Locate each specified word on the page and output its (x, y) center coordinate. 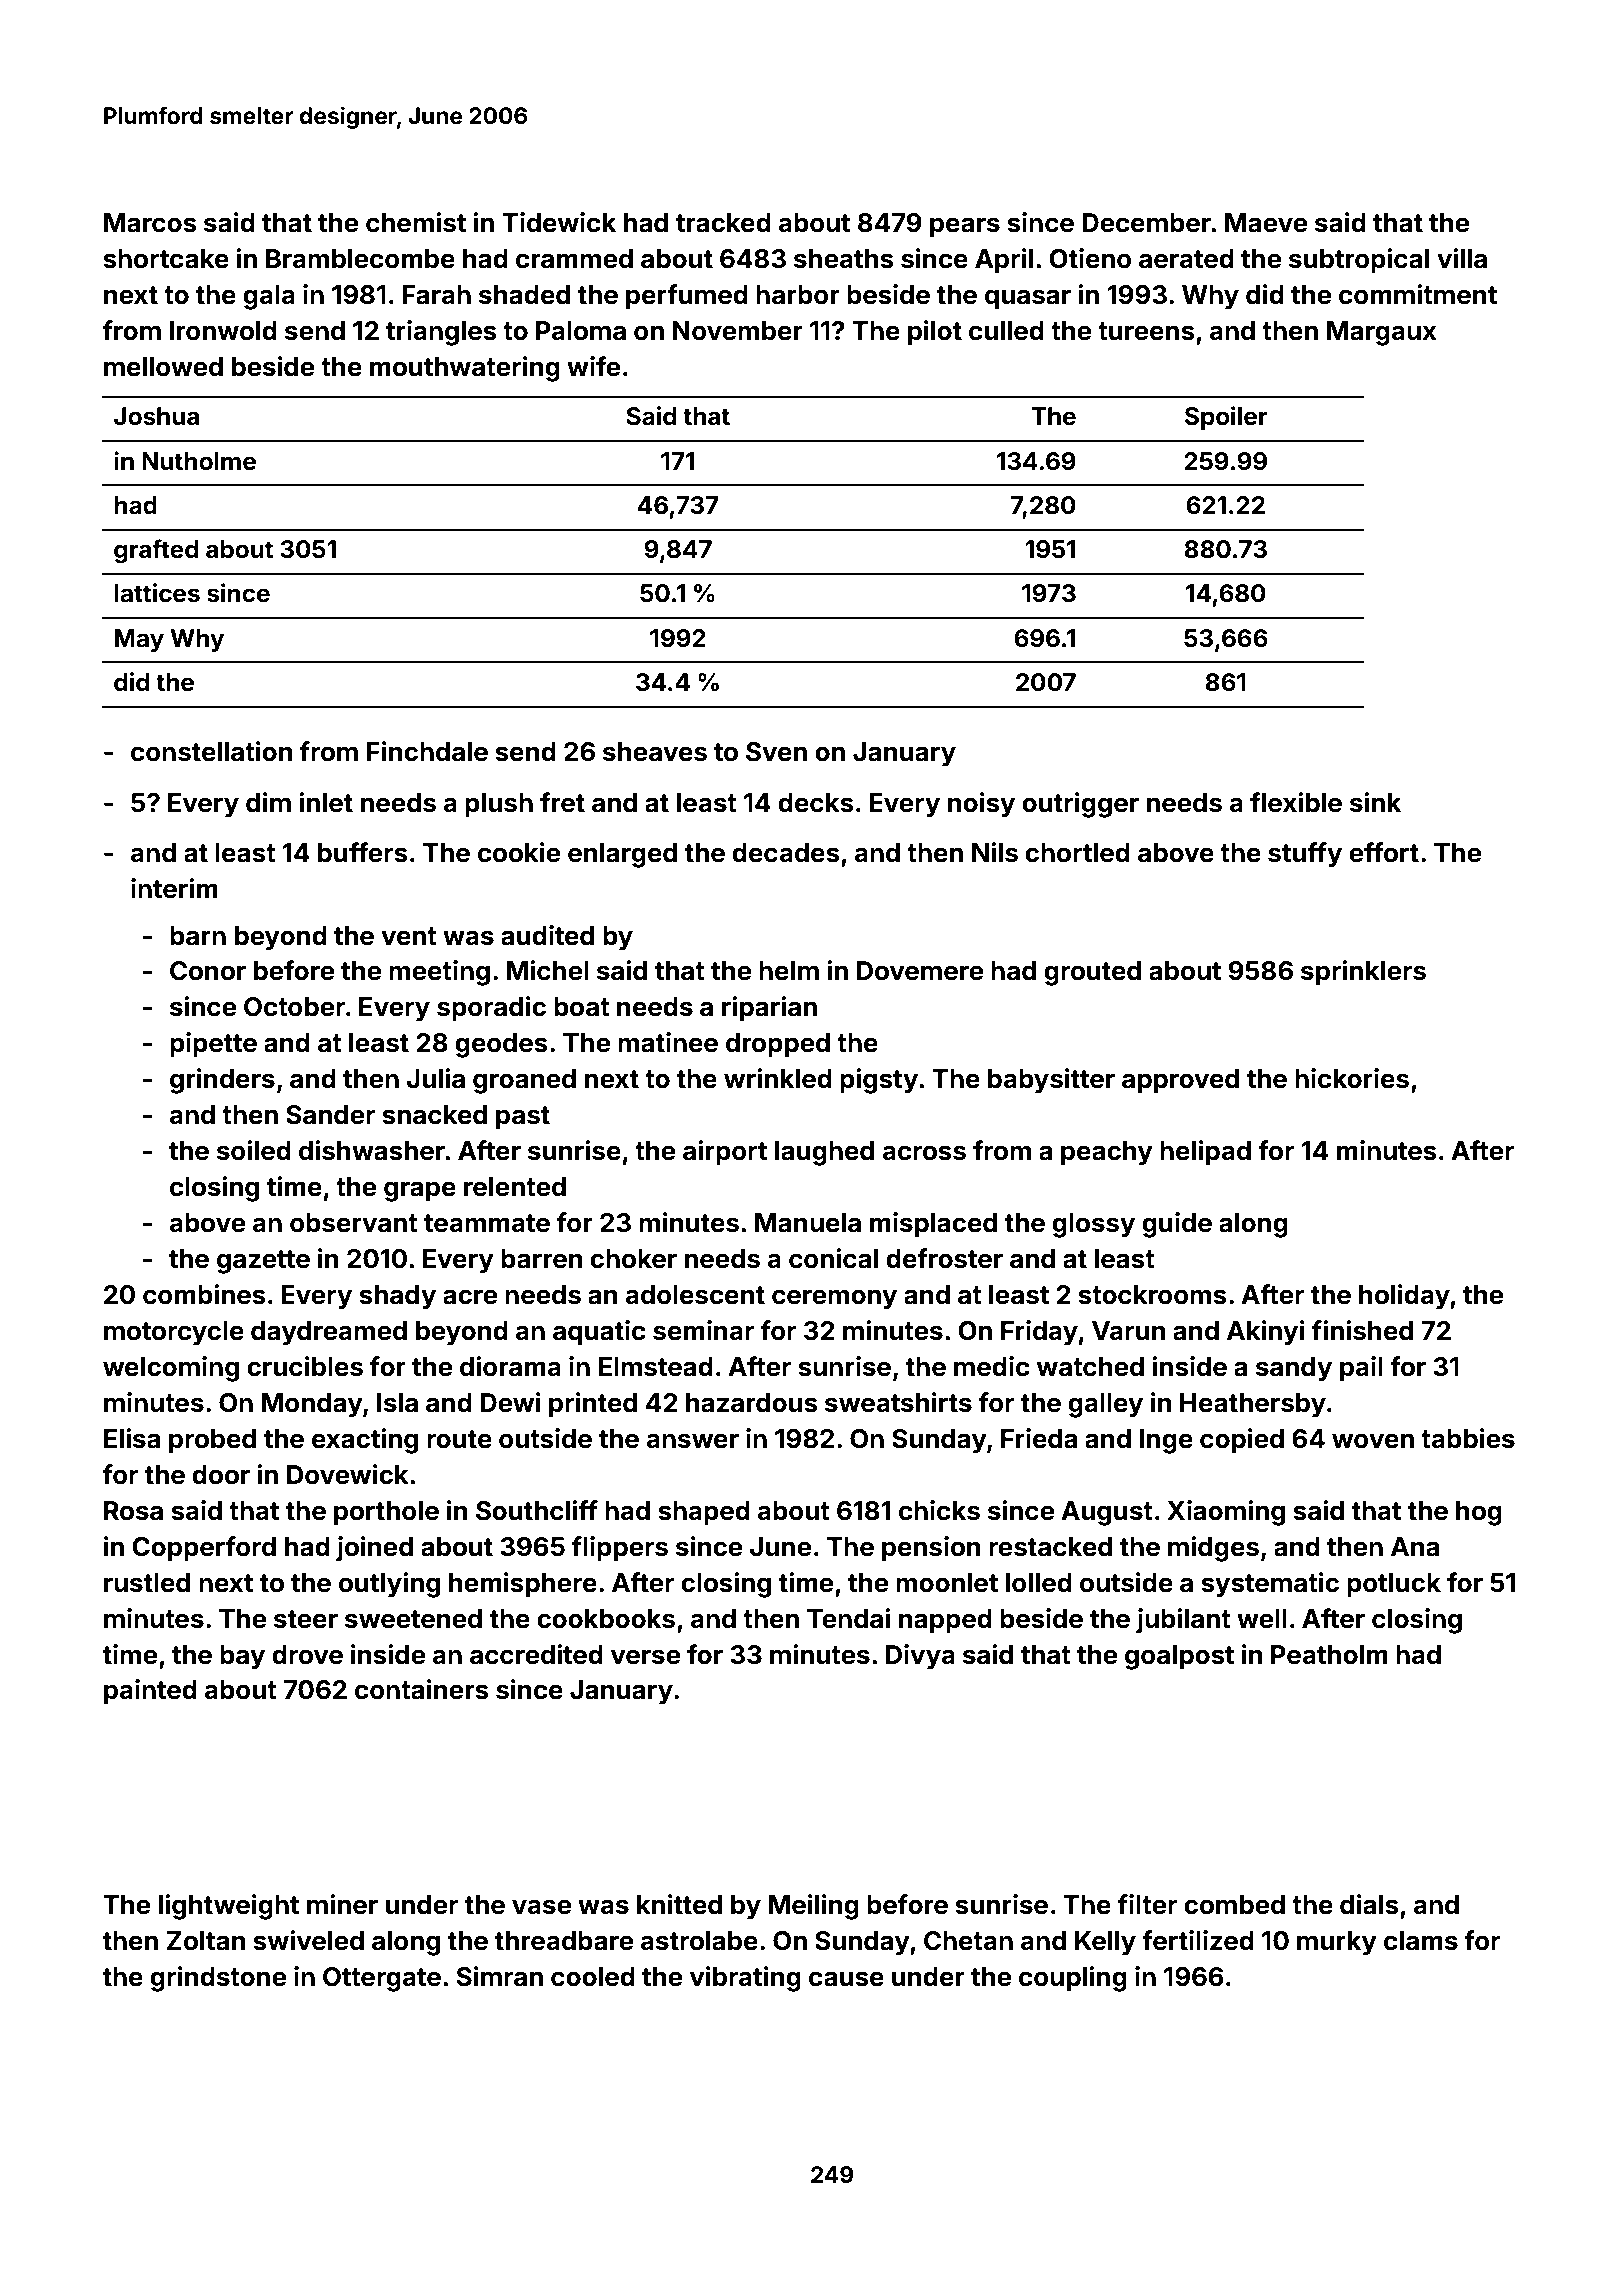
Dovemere (920, 971)
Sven (776, 752)
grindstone (218, 1979)
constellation (212, 751)
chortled (1077, 853)
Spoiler (1226, 418)
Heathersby (1253, 1405)
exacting (365, 1441)
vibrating (745, 1979)
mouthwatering (465, 369)
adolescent (695, 1295)
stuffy (1305, 855)
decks (816, 803)
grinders (222, 1081)
